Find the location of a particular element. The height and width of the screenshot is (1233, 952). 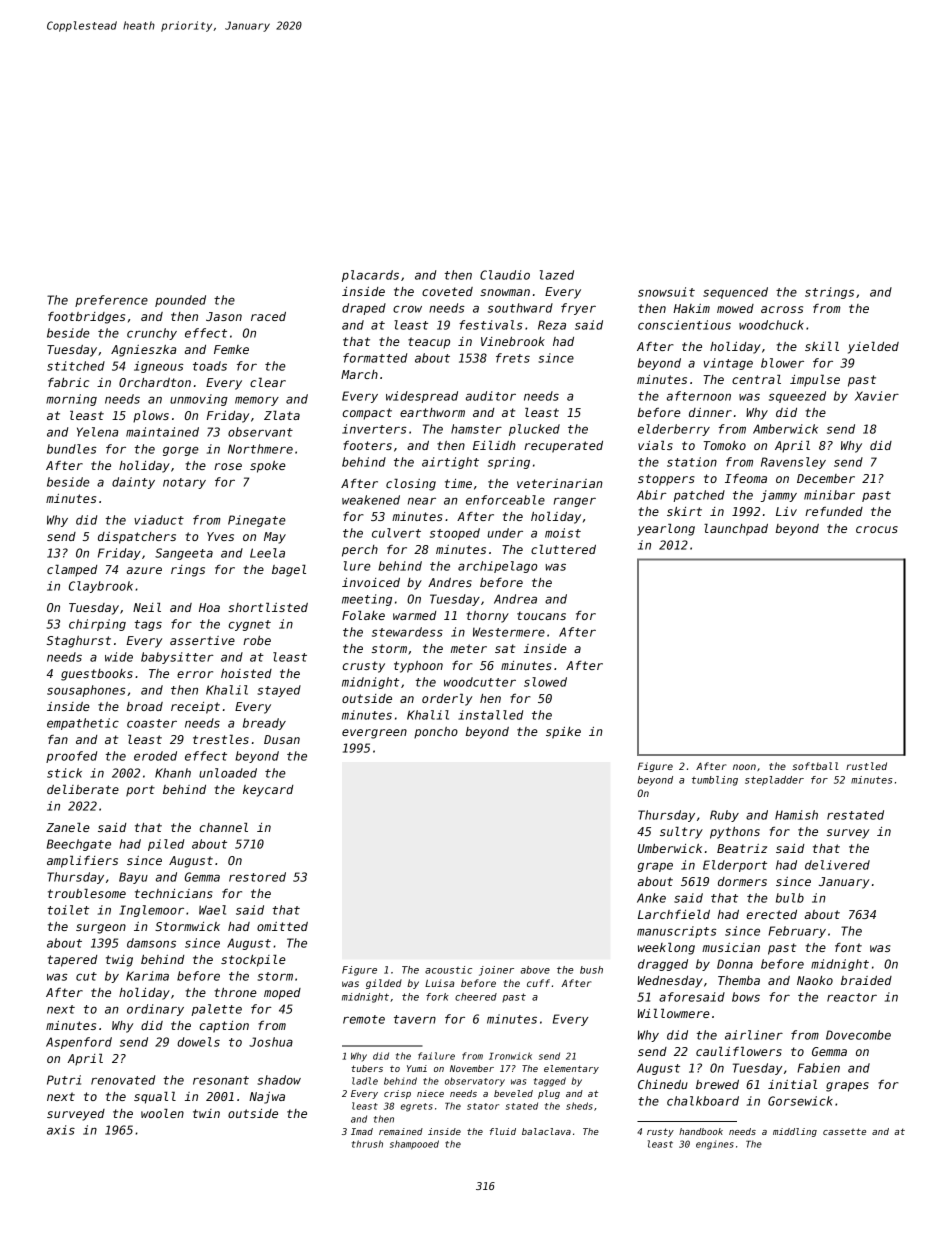

keycard is located at coordinates (268, 791).
